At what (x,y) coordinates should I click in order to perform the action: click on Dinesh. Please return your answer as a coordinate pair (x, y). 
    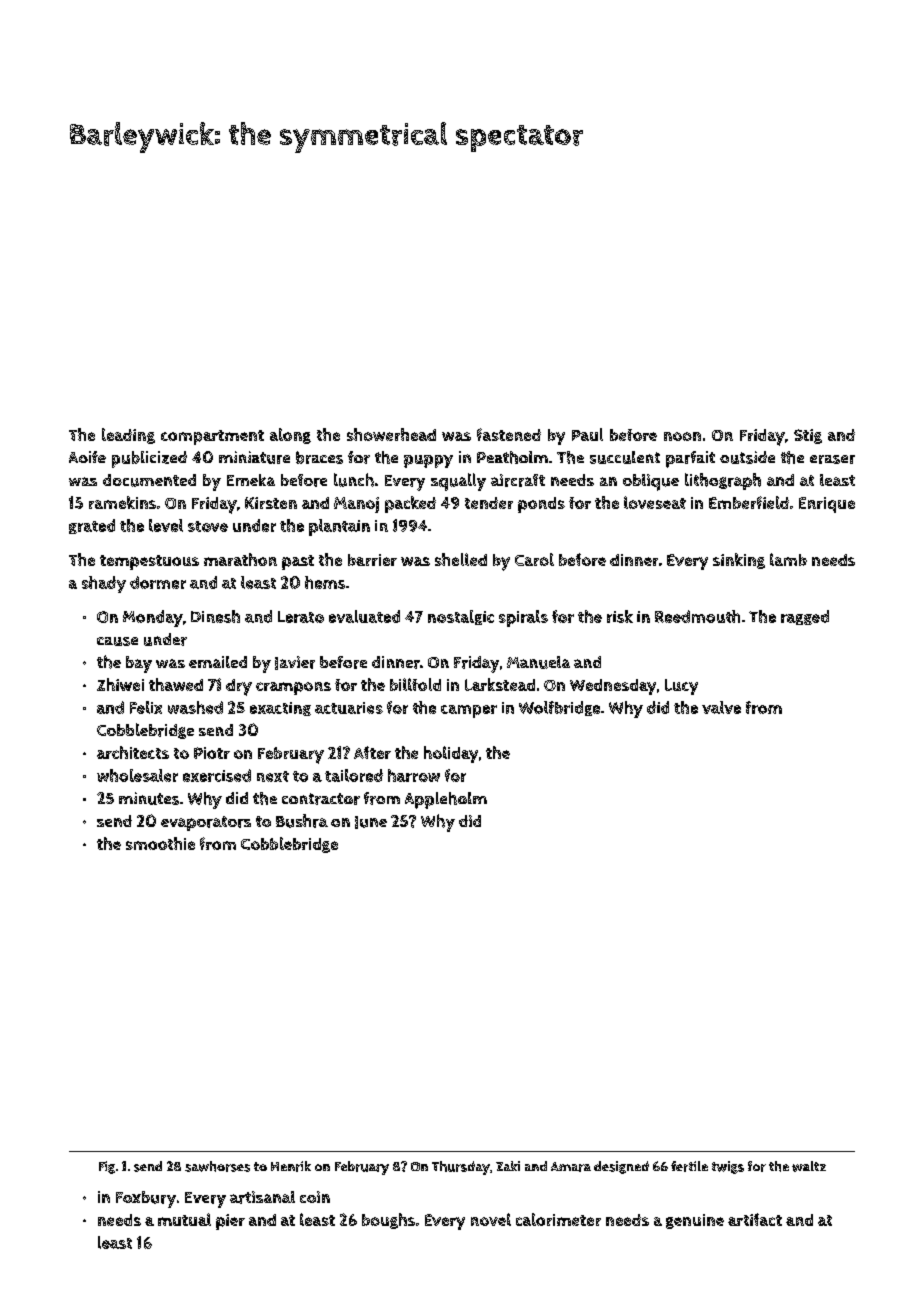
    Looking at the image, I should click on (215, 616).
